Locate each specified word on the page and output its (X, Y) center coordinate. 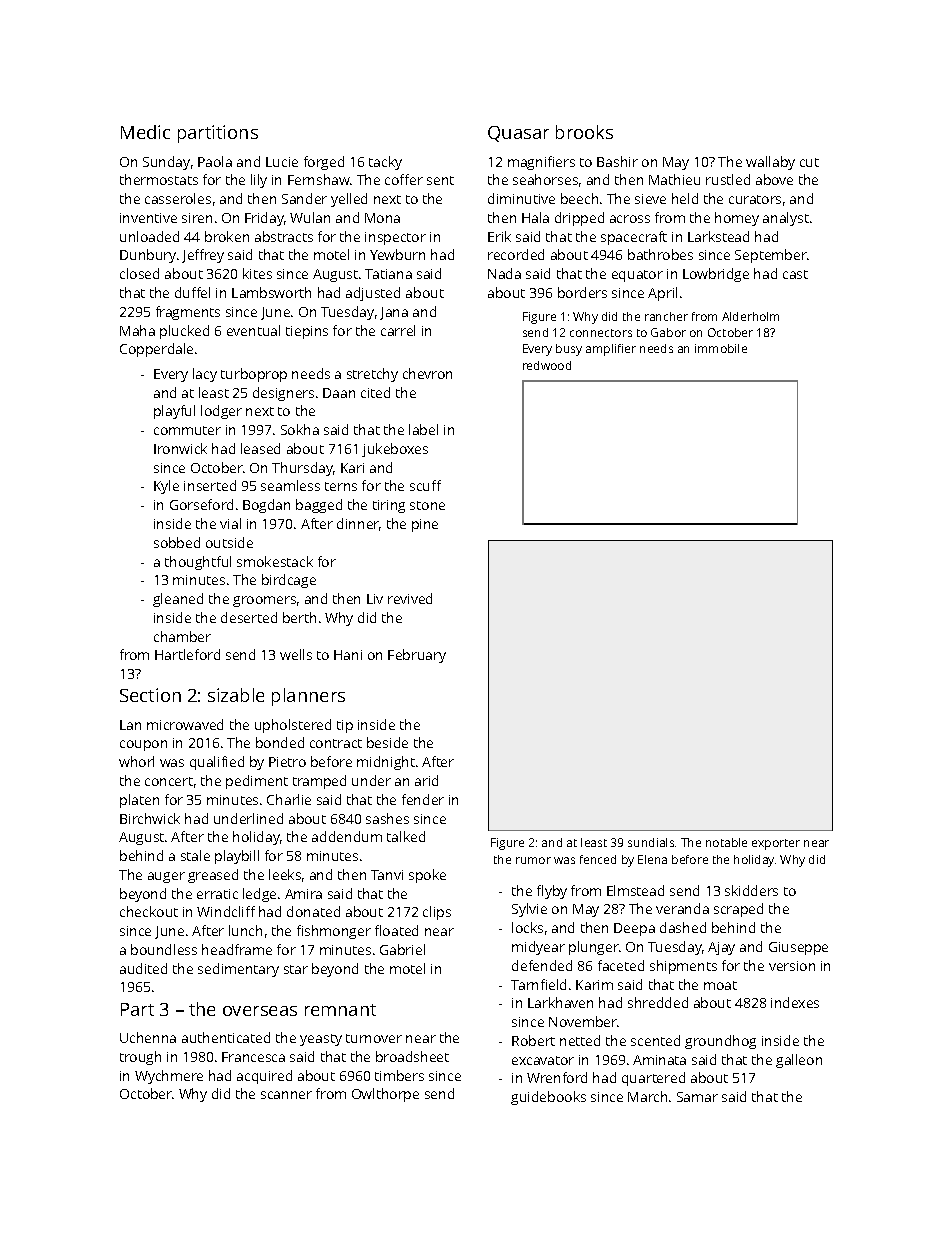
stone (427, 505)
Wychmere (169, 1077)
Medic (145, 132)
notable (726, 842)
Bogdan (266, 506)
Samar (697, 1097)
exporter (776, 844)
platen (139, 801)
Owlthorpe (385, 1095)
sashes (387, 818)
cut (809, 162)
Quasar (518, 134)
